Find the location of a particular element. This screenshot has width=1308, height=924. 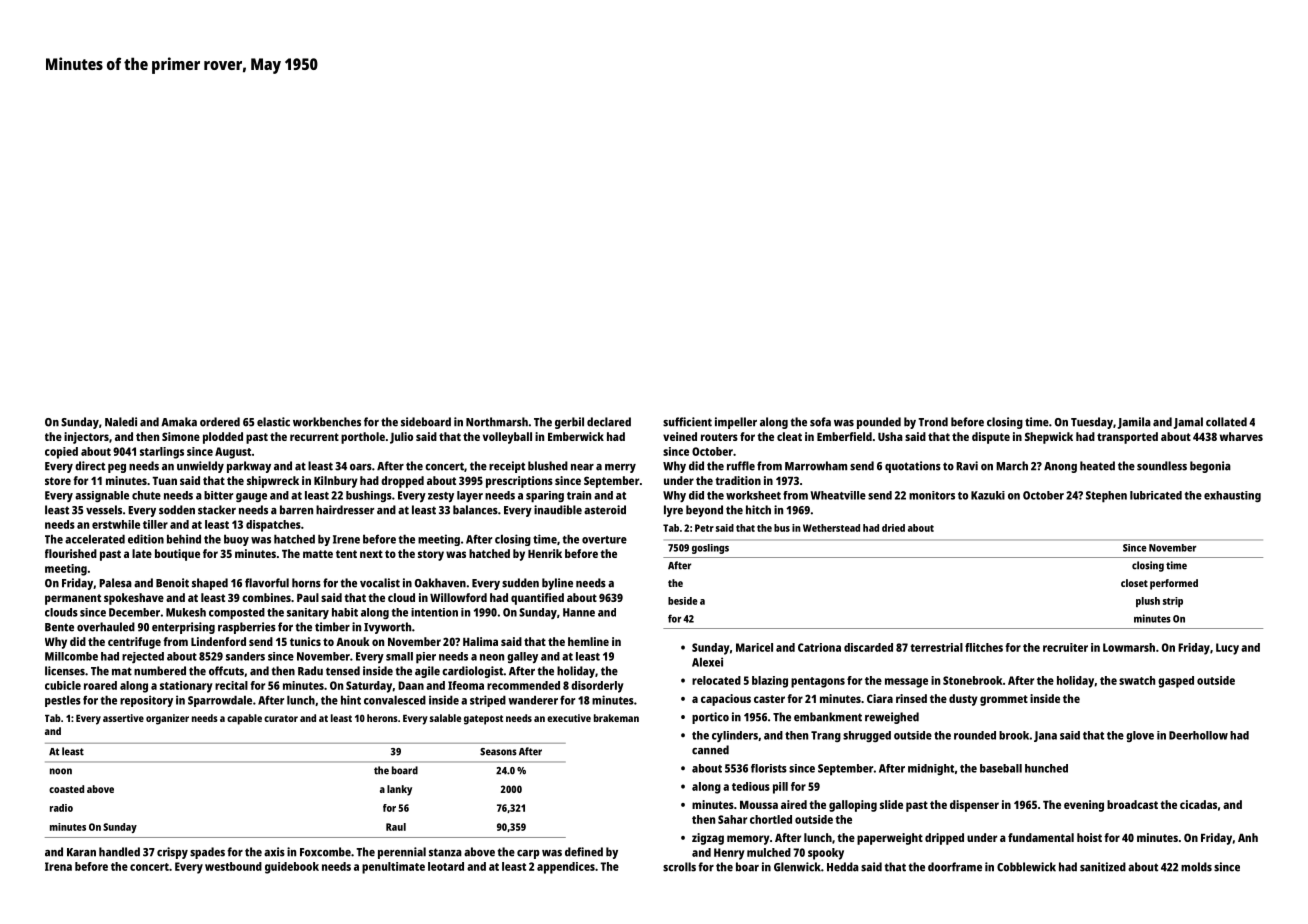

grommet is located at coordinates (1004, 700).
